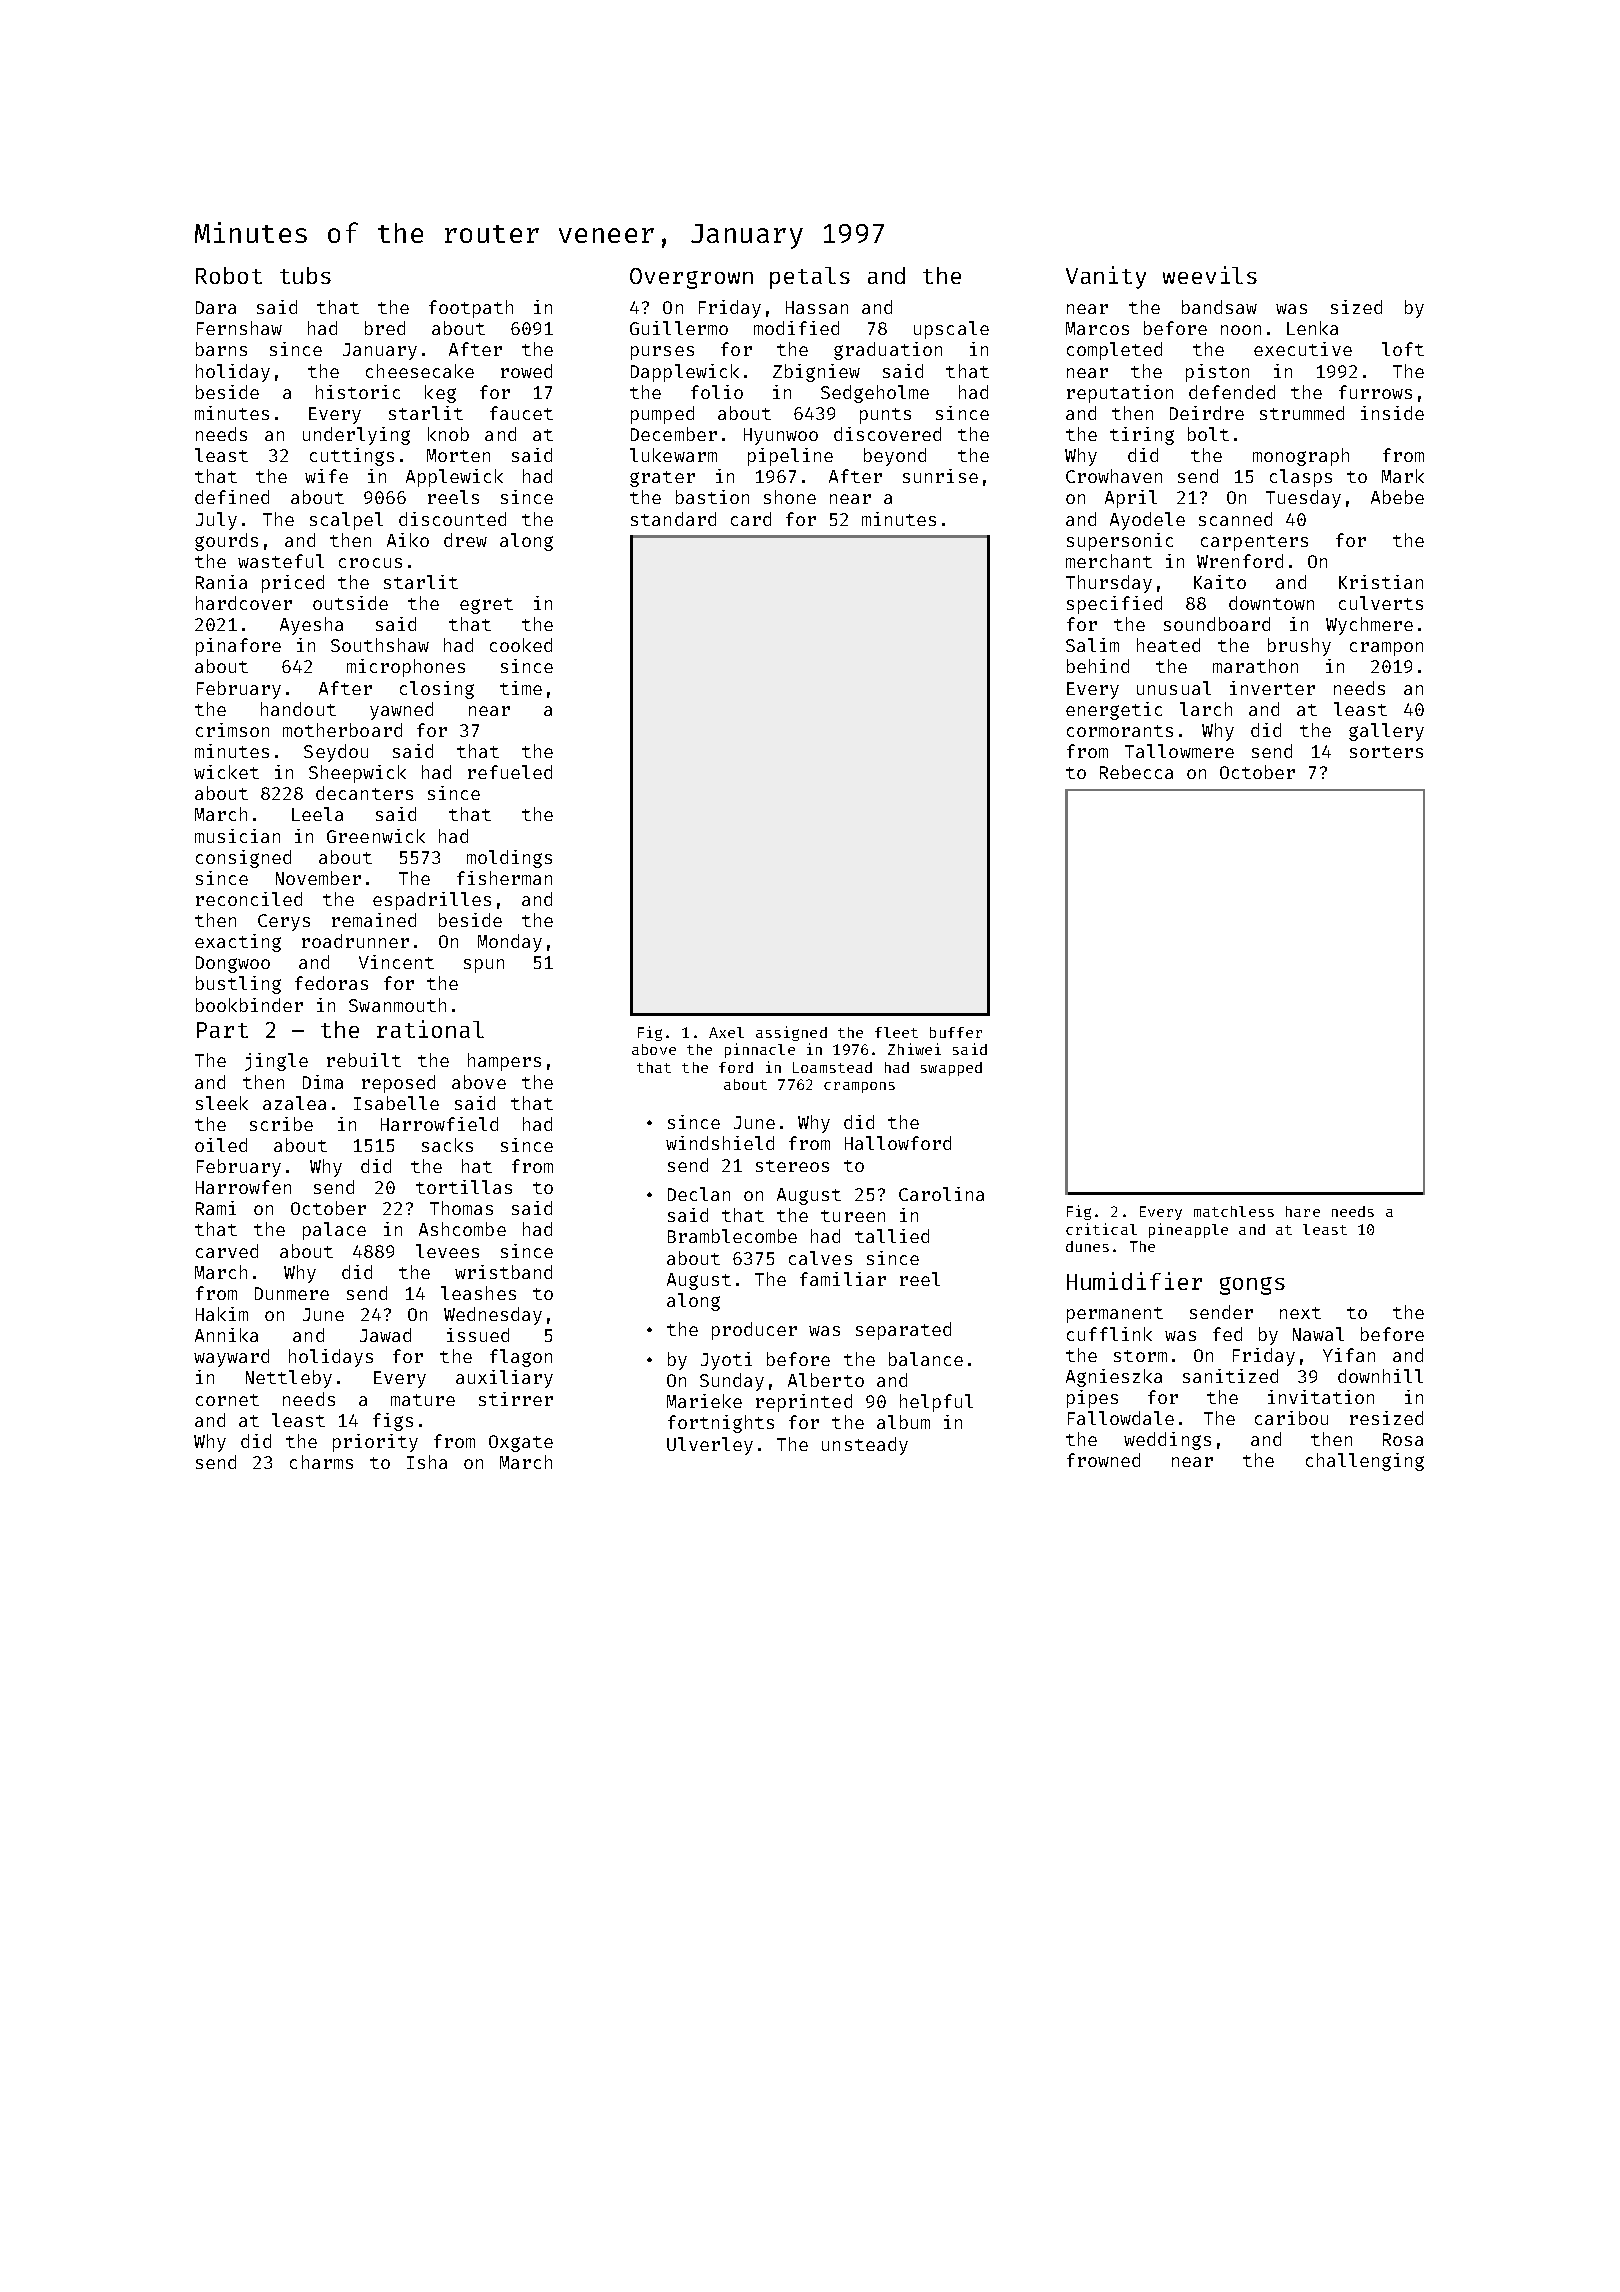 This screenshot has height=2292, width=1620. I want to click on sleek, so click(222, 1103).
